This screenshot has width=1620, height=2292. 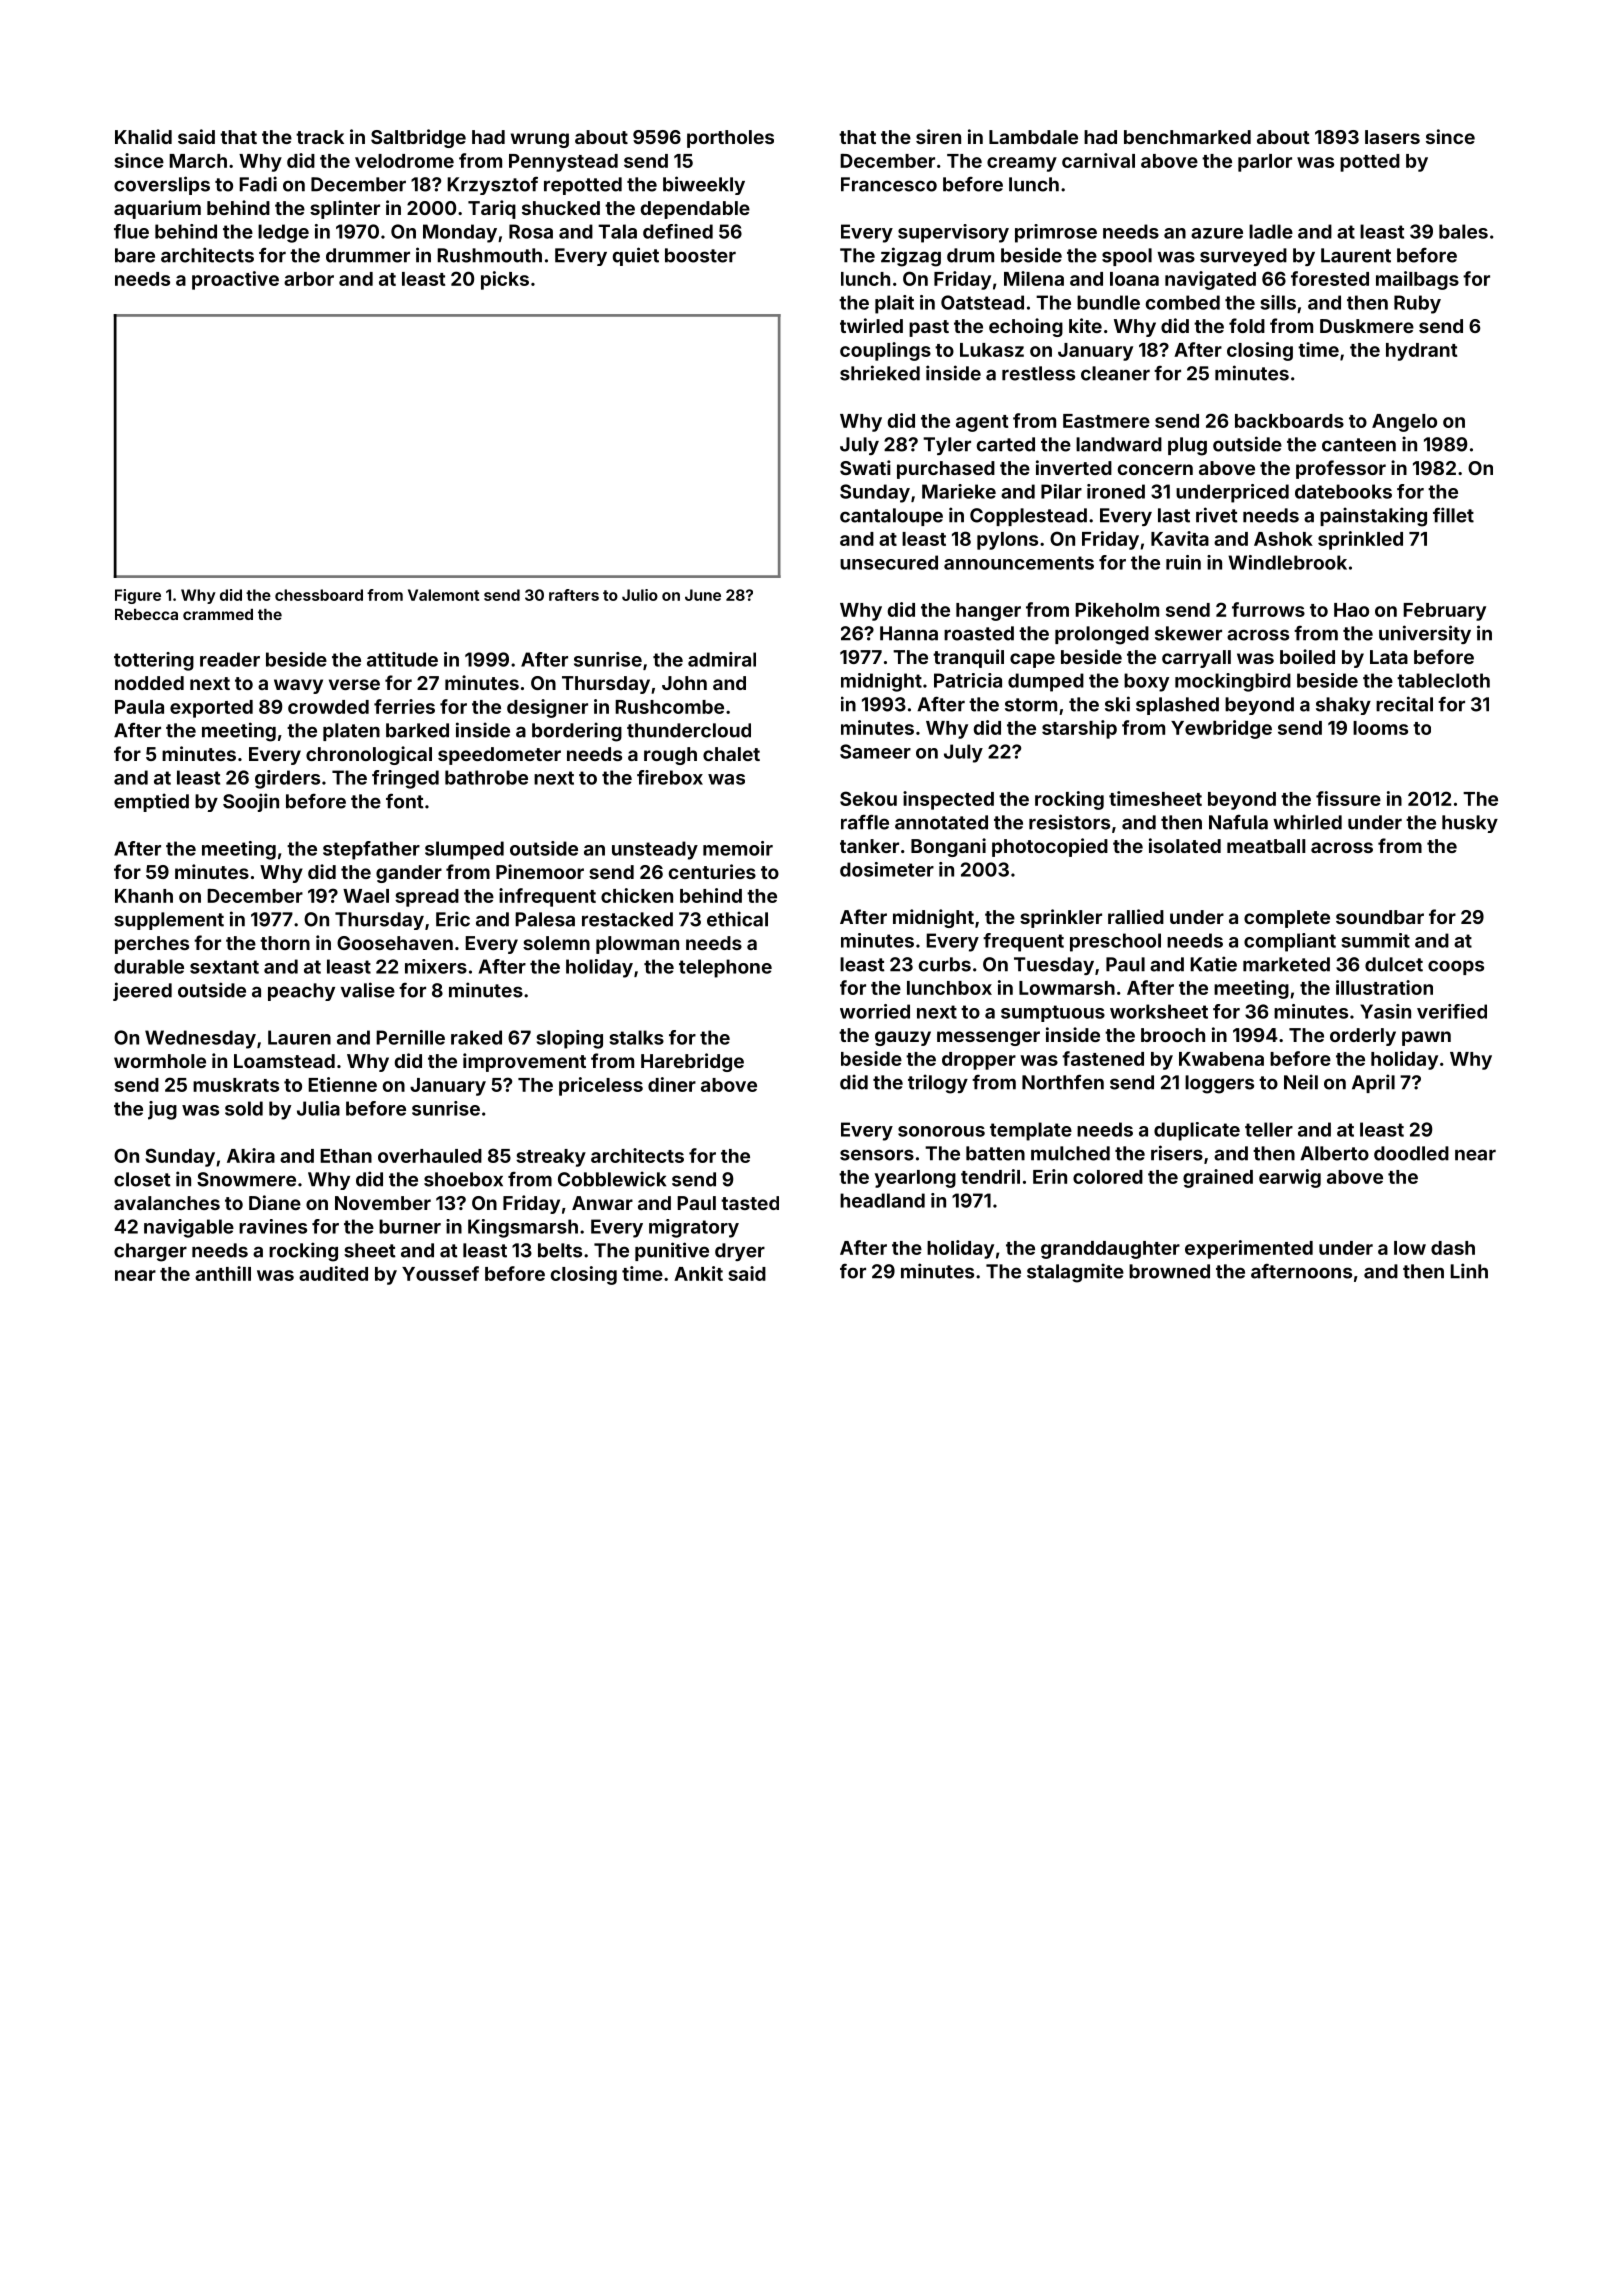 What do you see at coordinates (911, 257) in the screenshot?
I see `zigzag` at bounding box center [911, 257].
